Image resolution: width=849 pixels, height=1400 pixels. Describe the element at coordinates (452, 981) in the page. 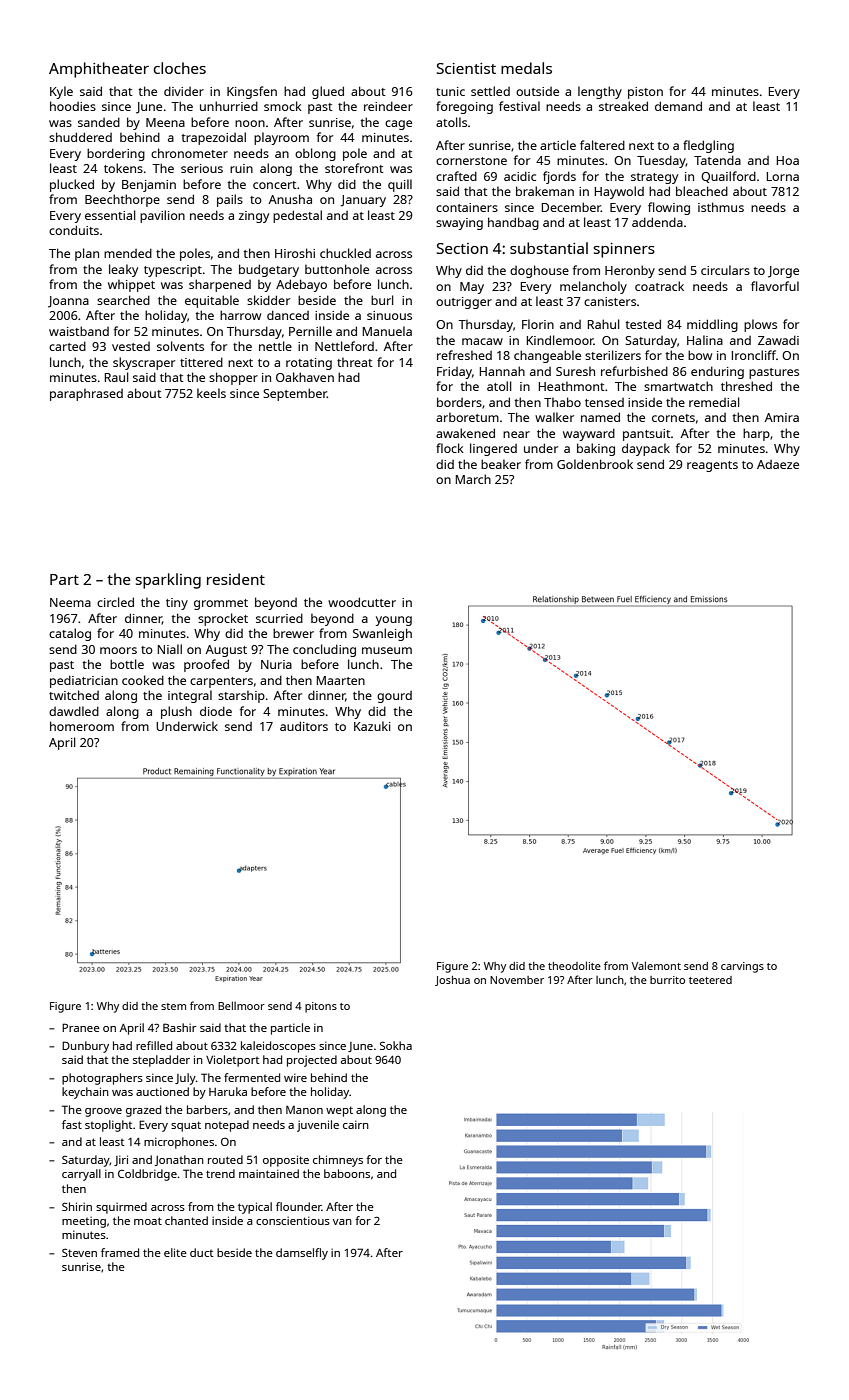

I see `Joshua` at that location.
